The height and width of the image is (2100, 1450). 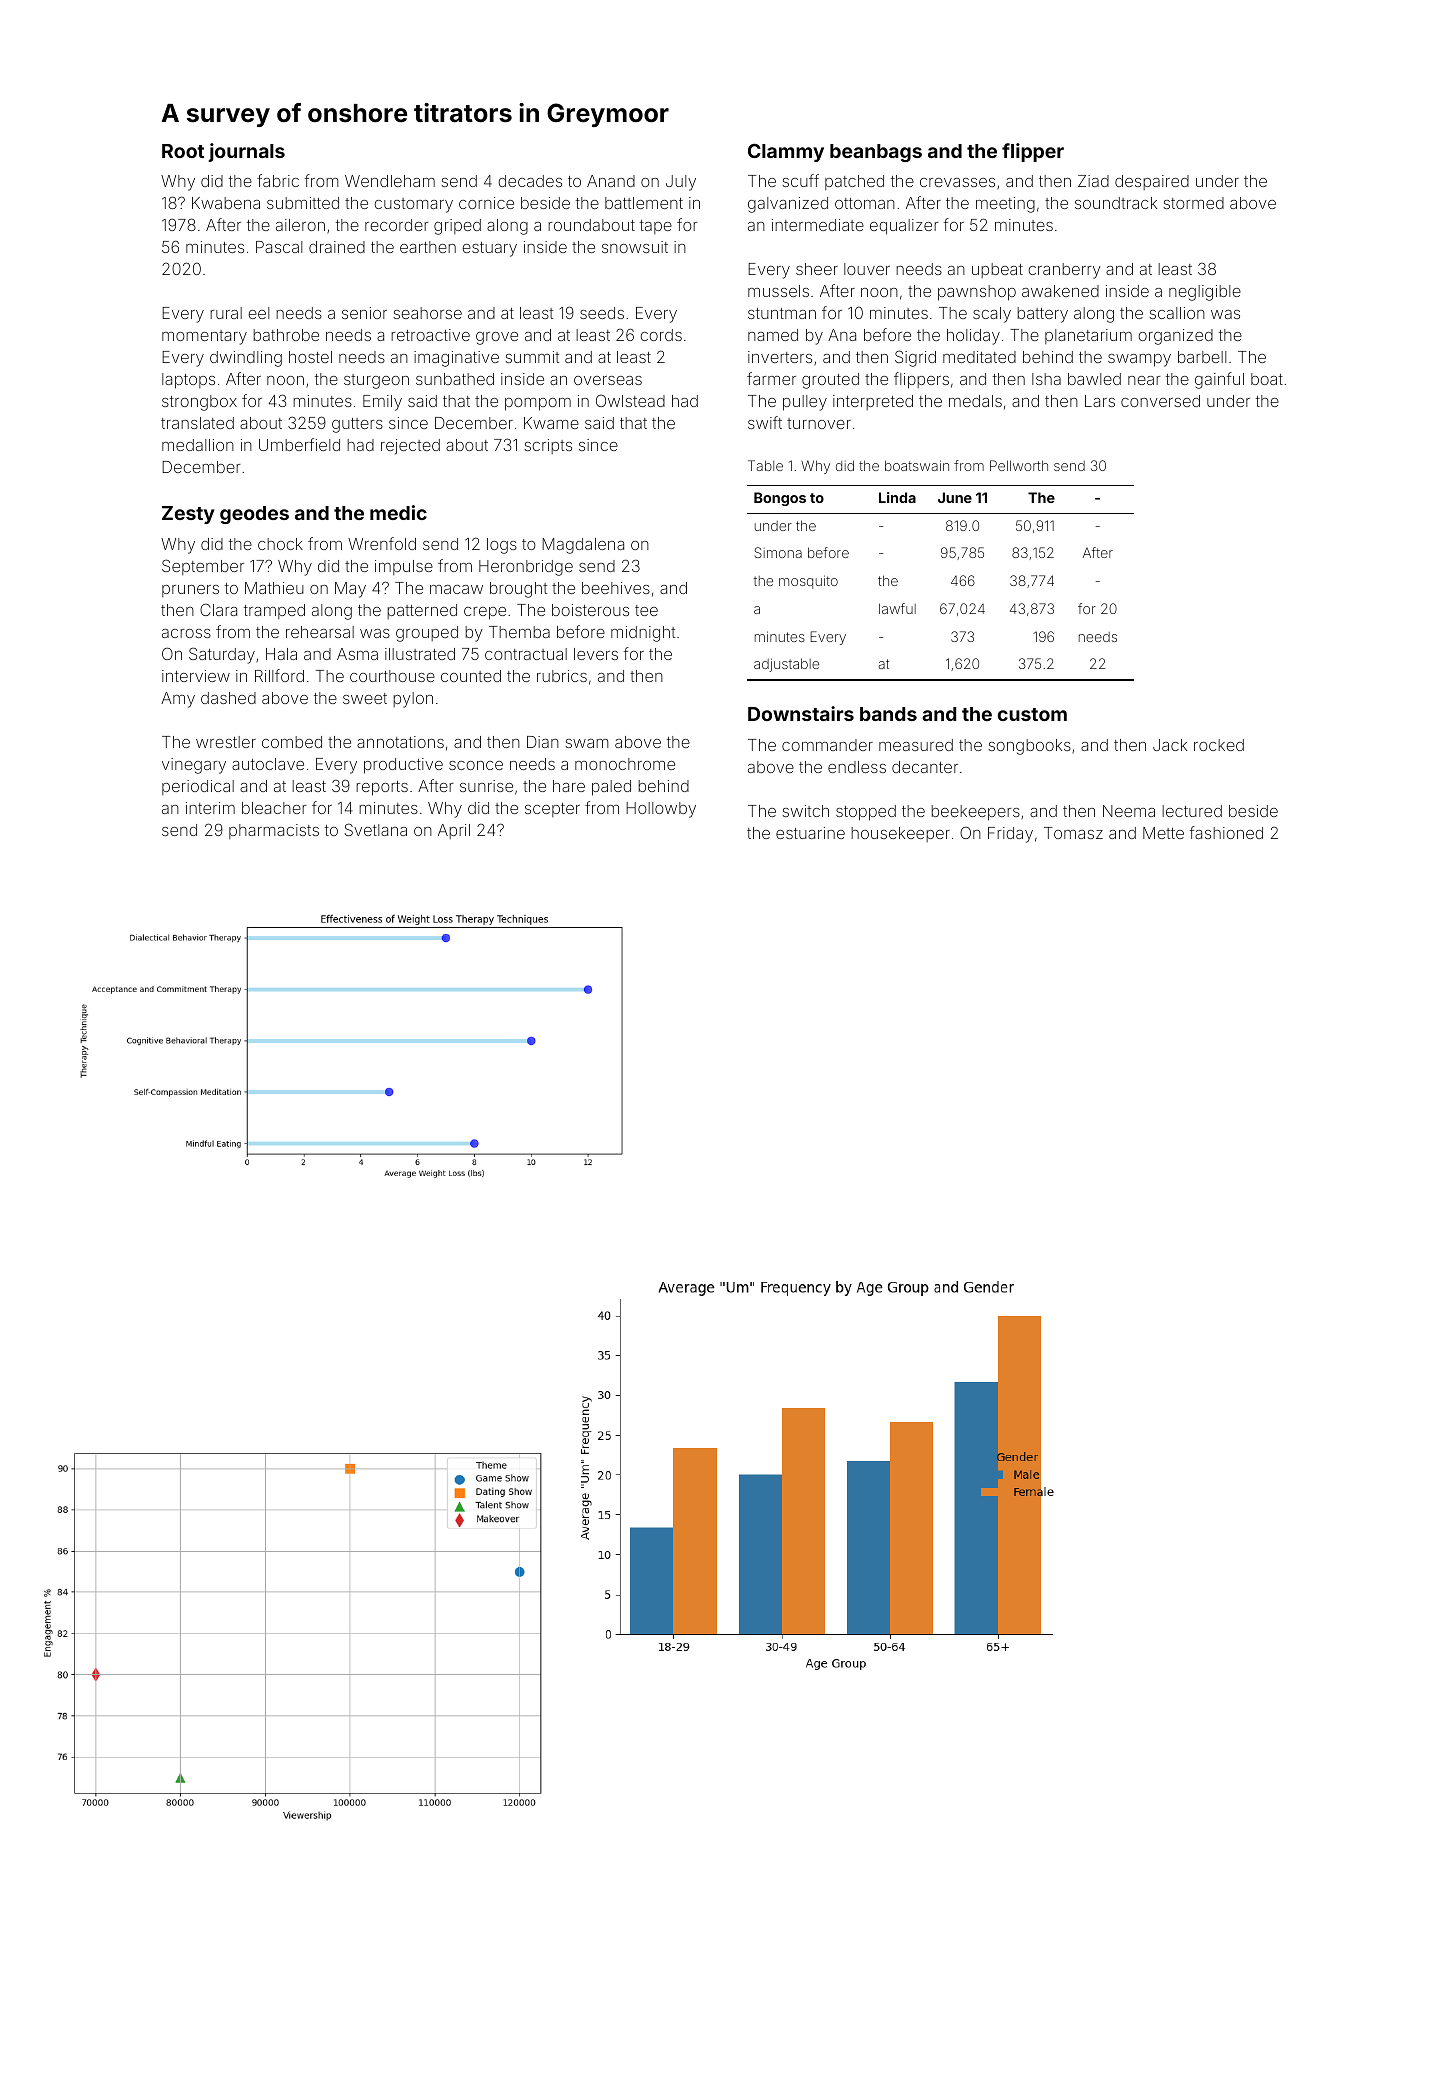 I want to click on cranberry, so click(x=1064, y=271).
